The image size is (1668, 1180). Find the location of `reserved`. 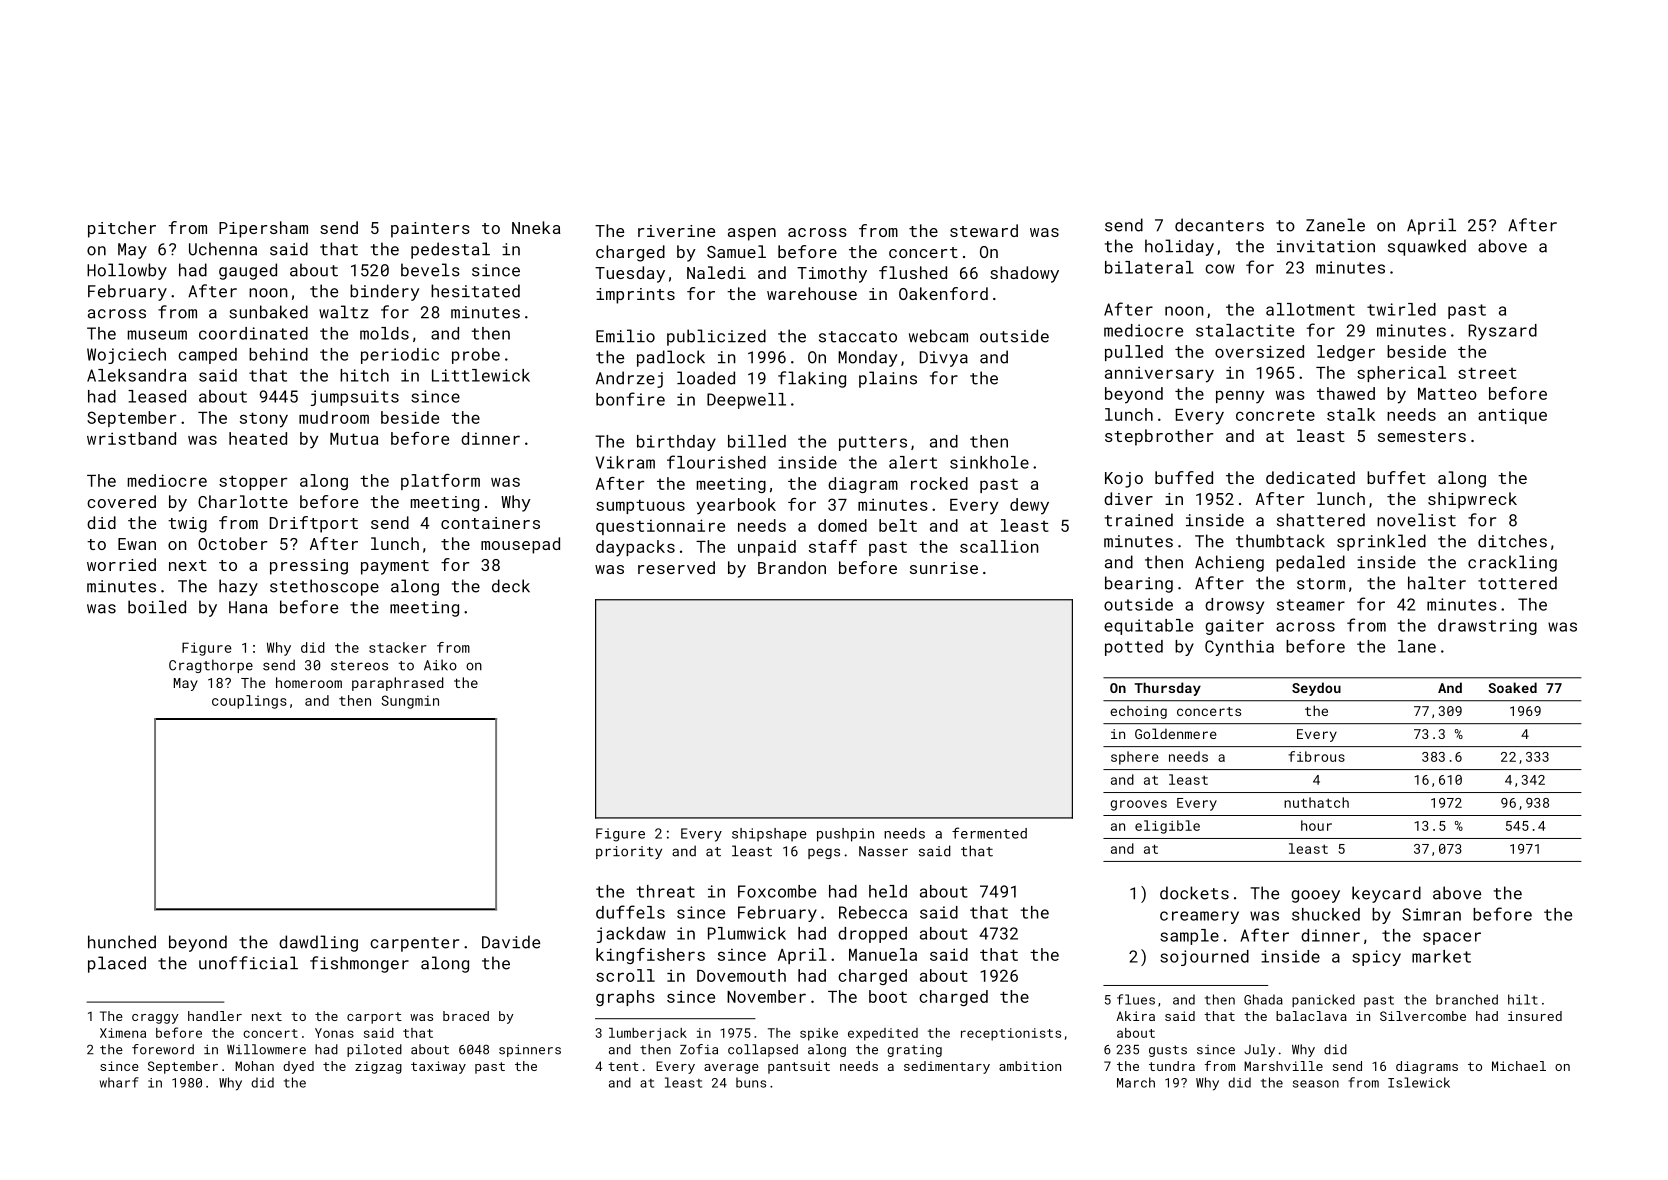

reserved is located at coordinates (676, 567).
